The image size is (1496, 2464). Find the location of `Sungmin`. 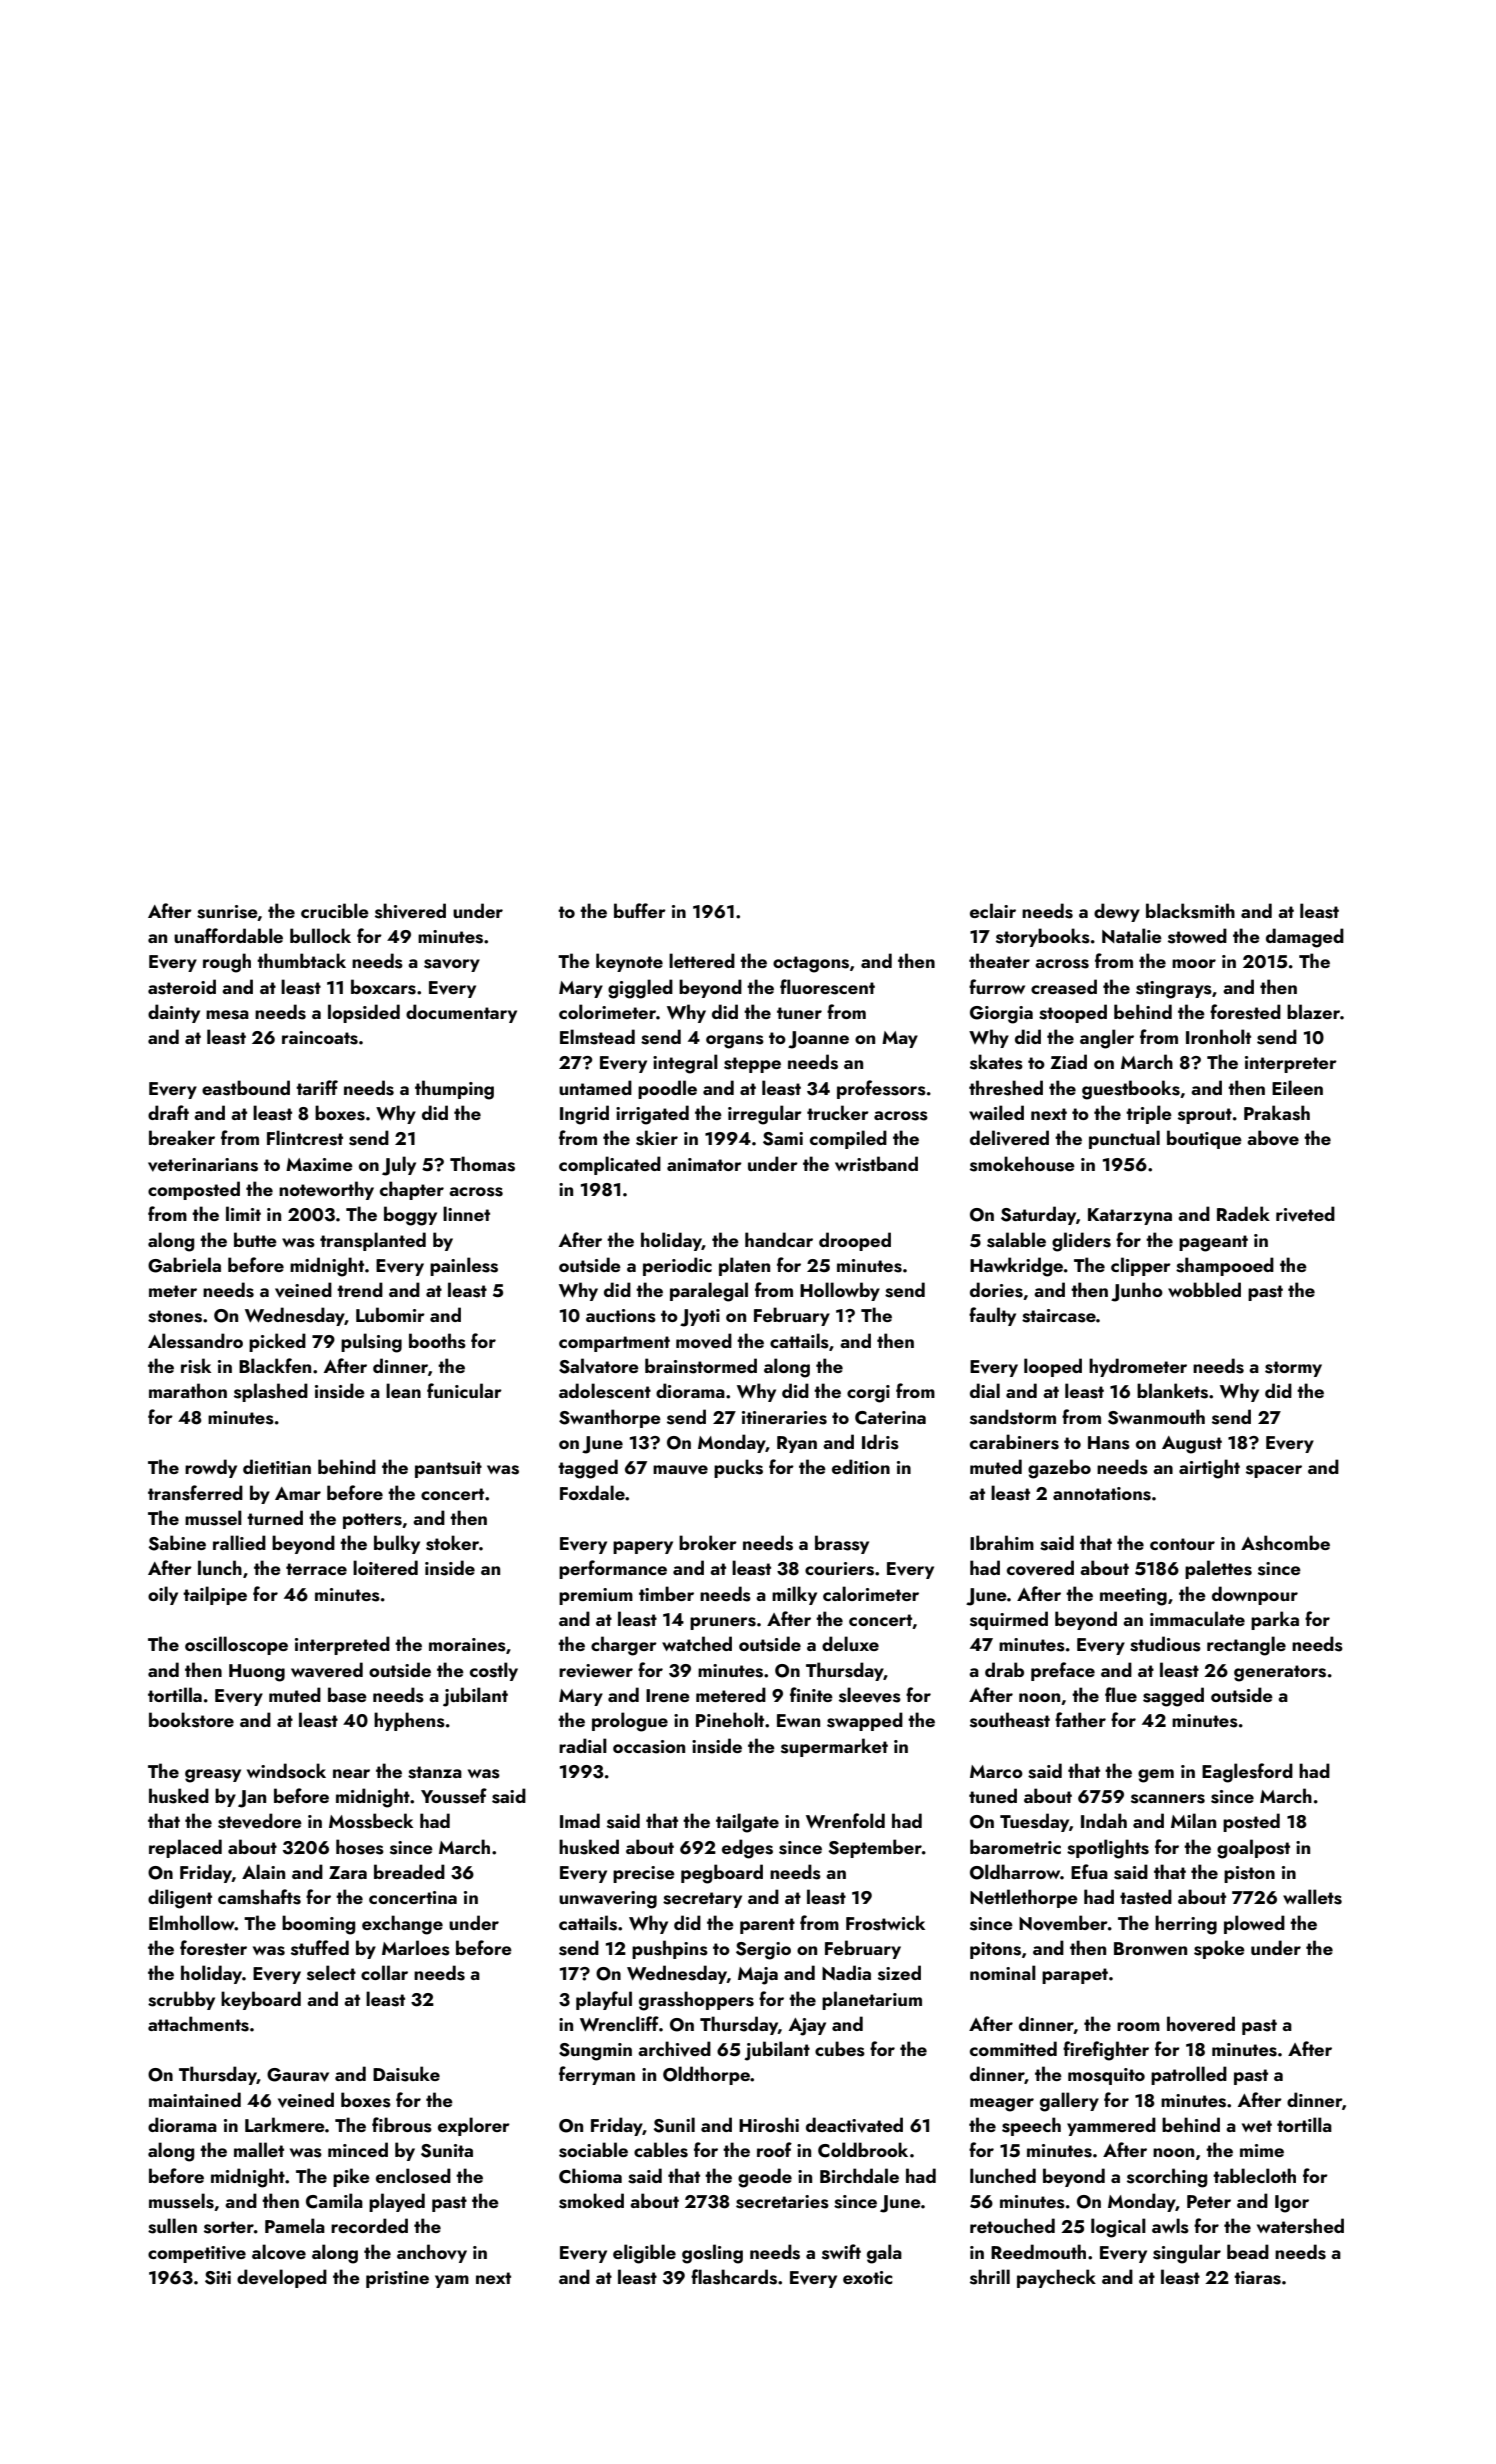

Sungmin is located at coordinates (595, 2052).
